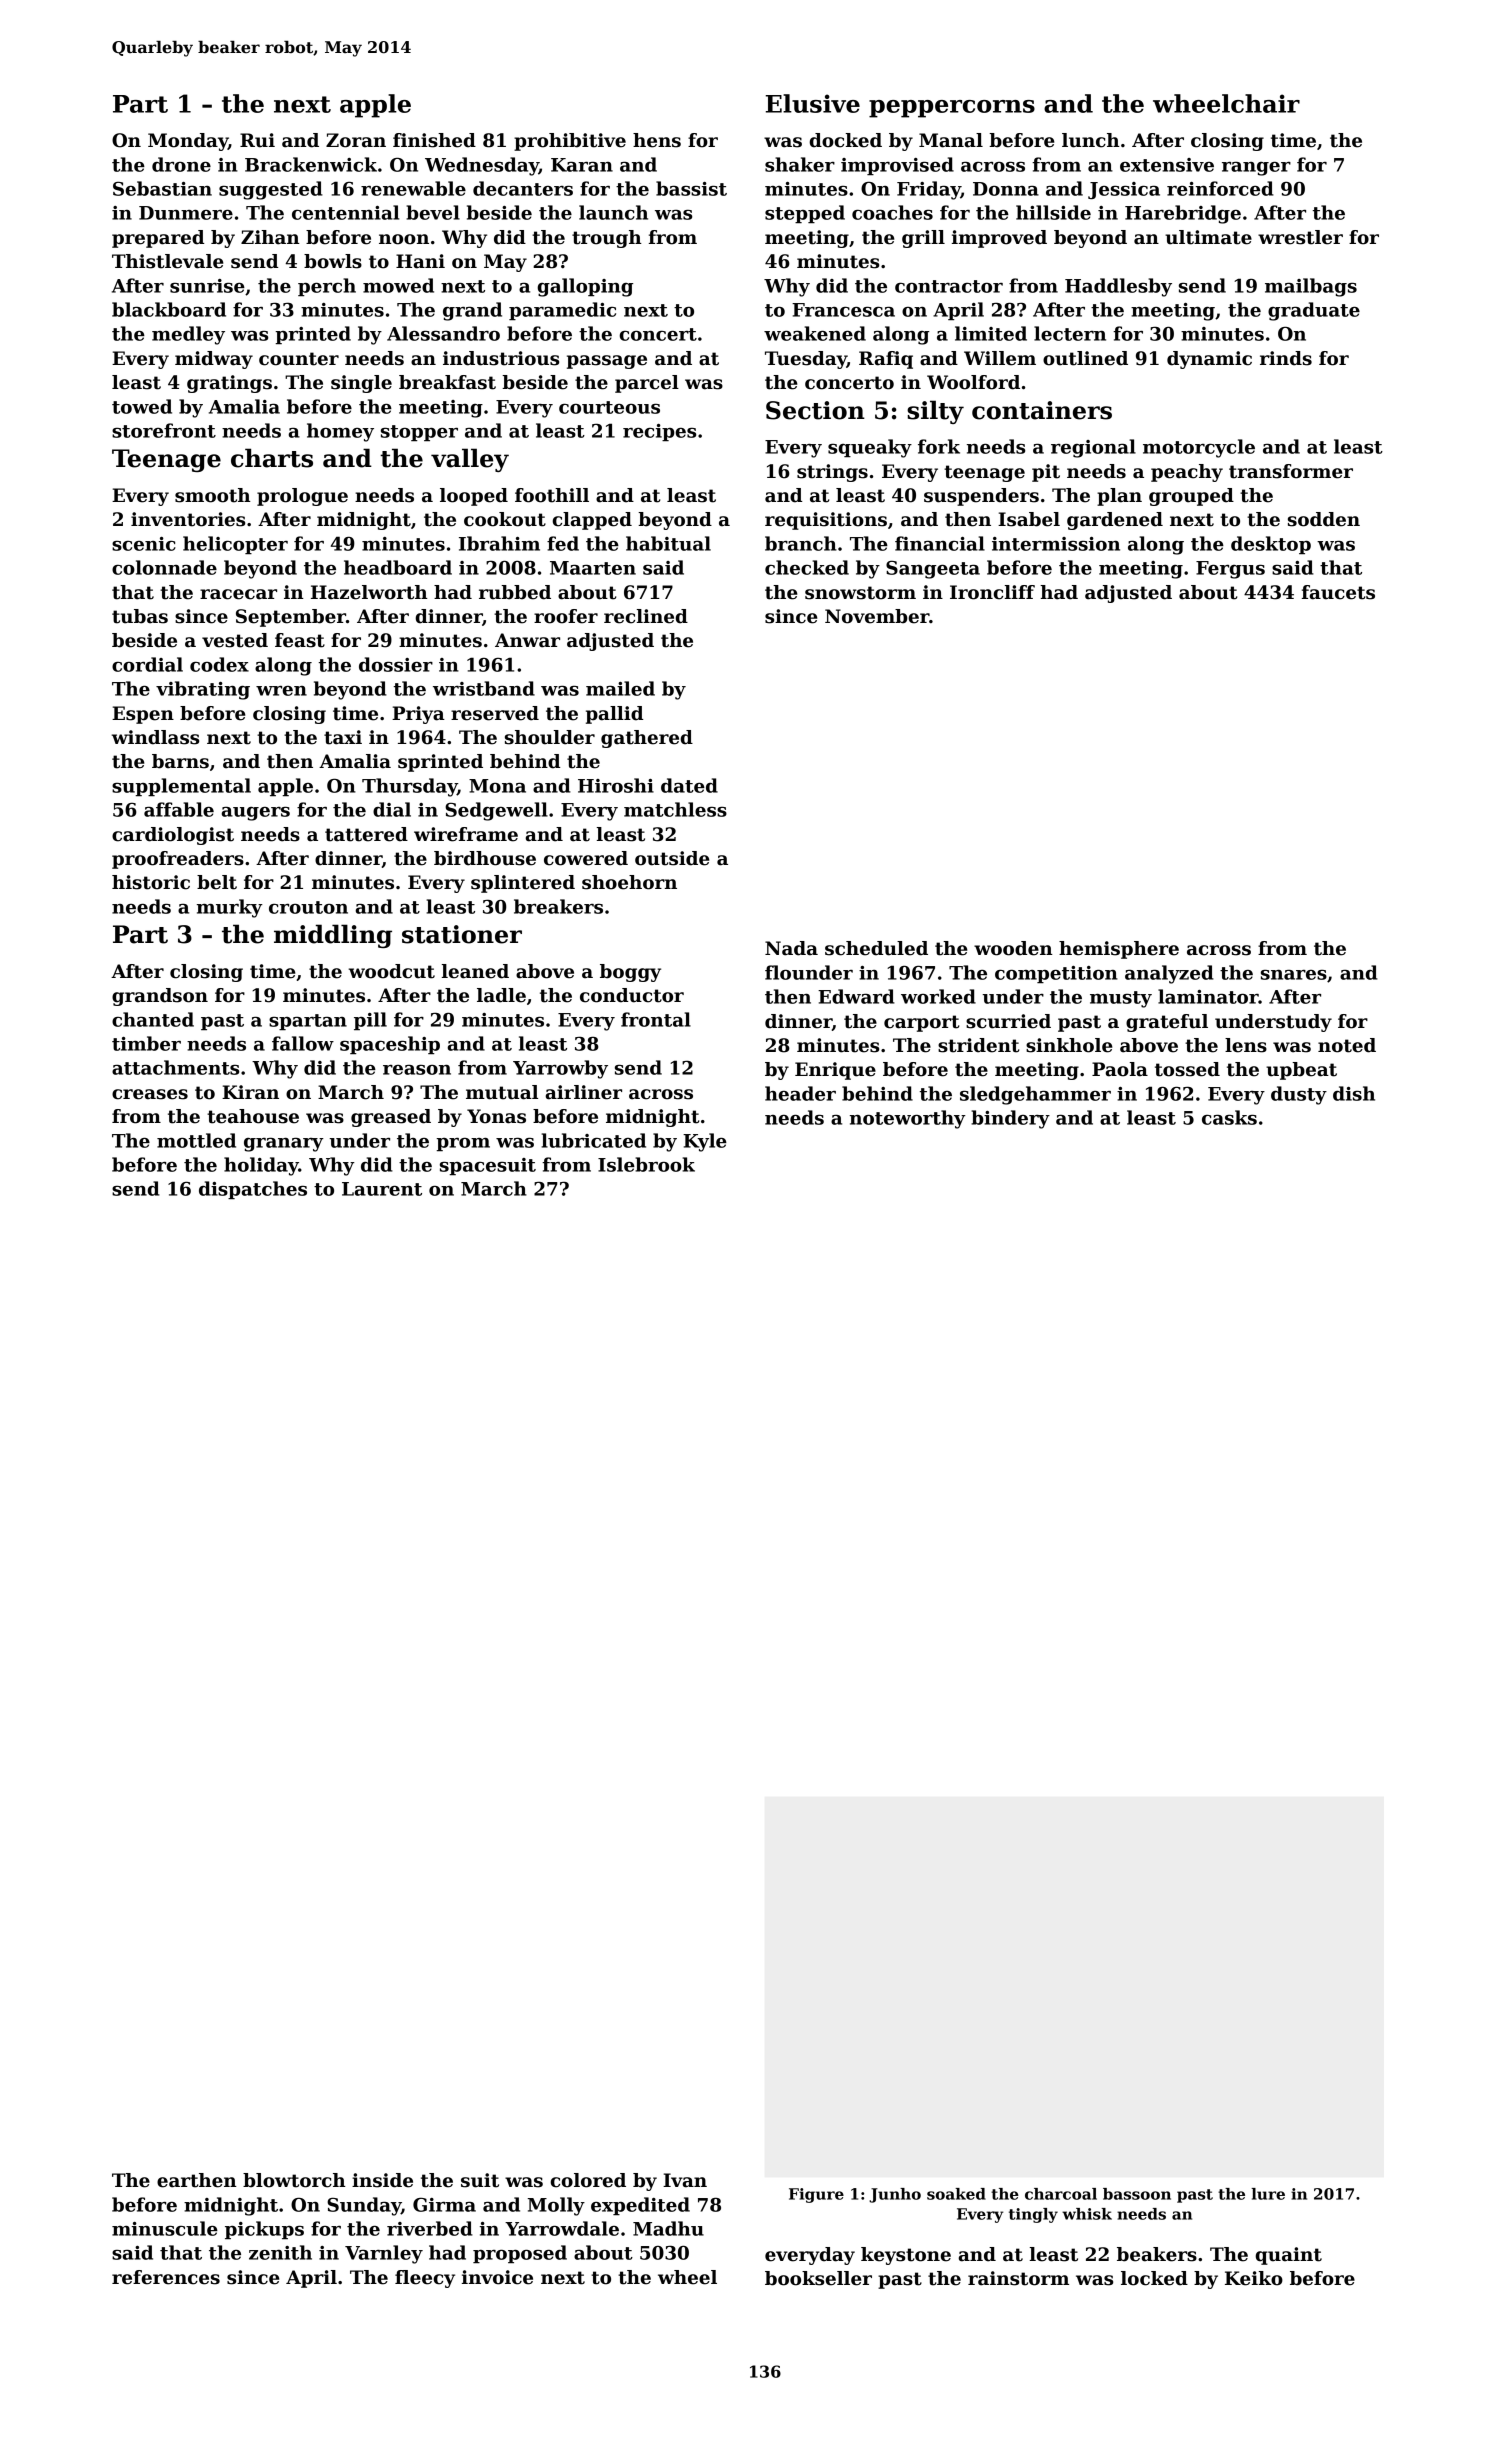 The height and width of the screenshot is (2464, 1496). What do you see at coordinates (629, 882) in the screenshot?
I see `shoehorn` at bounding box center [629, 882].
